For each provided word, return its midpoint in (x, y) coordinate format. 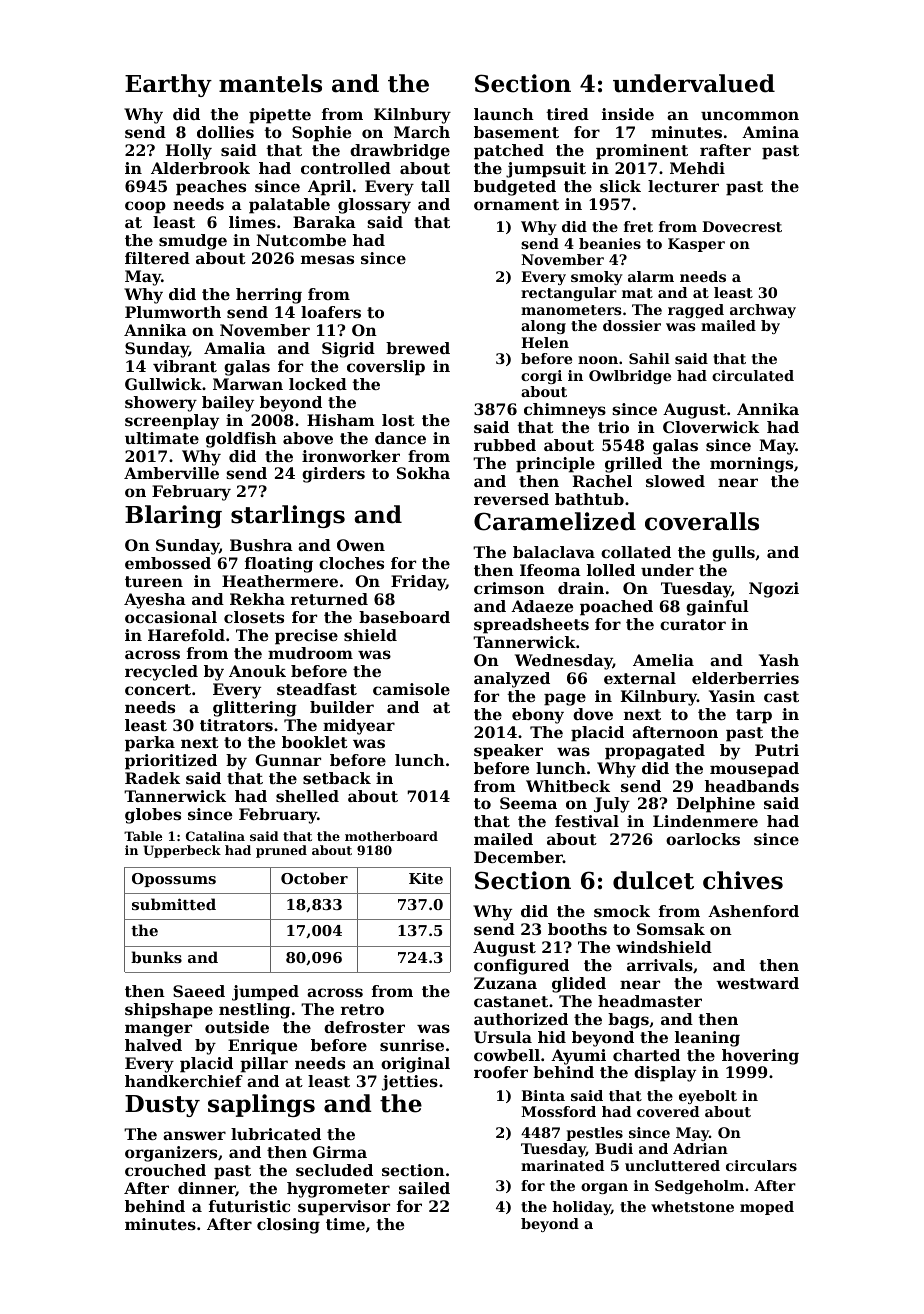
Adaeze (542, 606)
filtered (157, 258)
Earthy (168, 85)
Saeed (199, 991)
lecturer (683, 186)
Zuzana (505, 983)
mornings (751, 465)
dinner (207, 1189)
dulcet (653, 880)
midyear (359, 727)
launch (504, 114)
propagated (655, 752)
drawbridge (400, 152)
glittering (255, 709)
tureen (154, 581)
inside (628, 114)
